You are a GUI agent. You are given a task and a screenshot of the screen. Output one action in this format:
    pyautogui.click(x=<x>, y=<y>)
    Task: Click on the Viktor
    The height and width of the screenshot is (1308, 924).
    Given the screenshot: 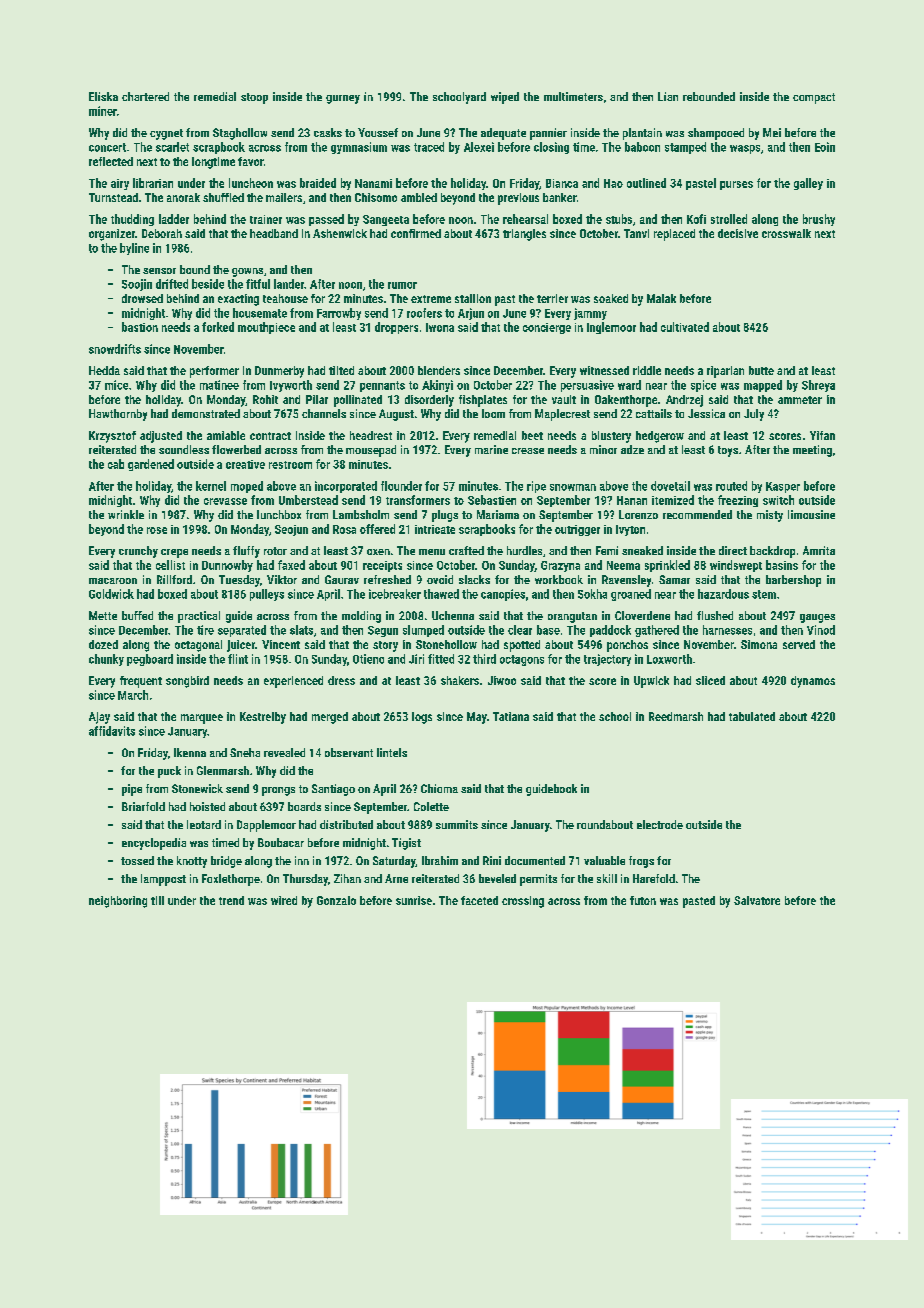 What is the action you would take?
    pyautogui.click(x=282, y=579)
